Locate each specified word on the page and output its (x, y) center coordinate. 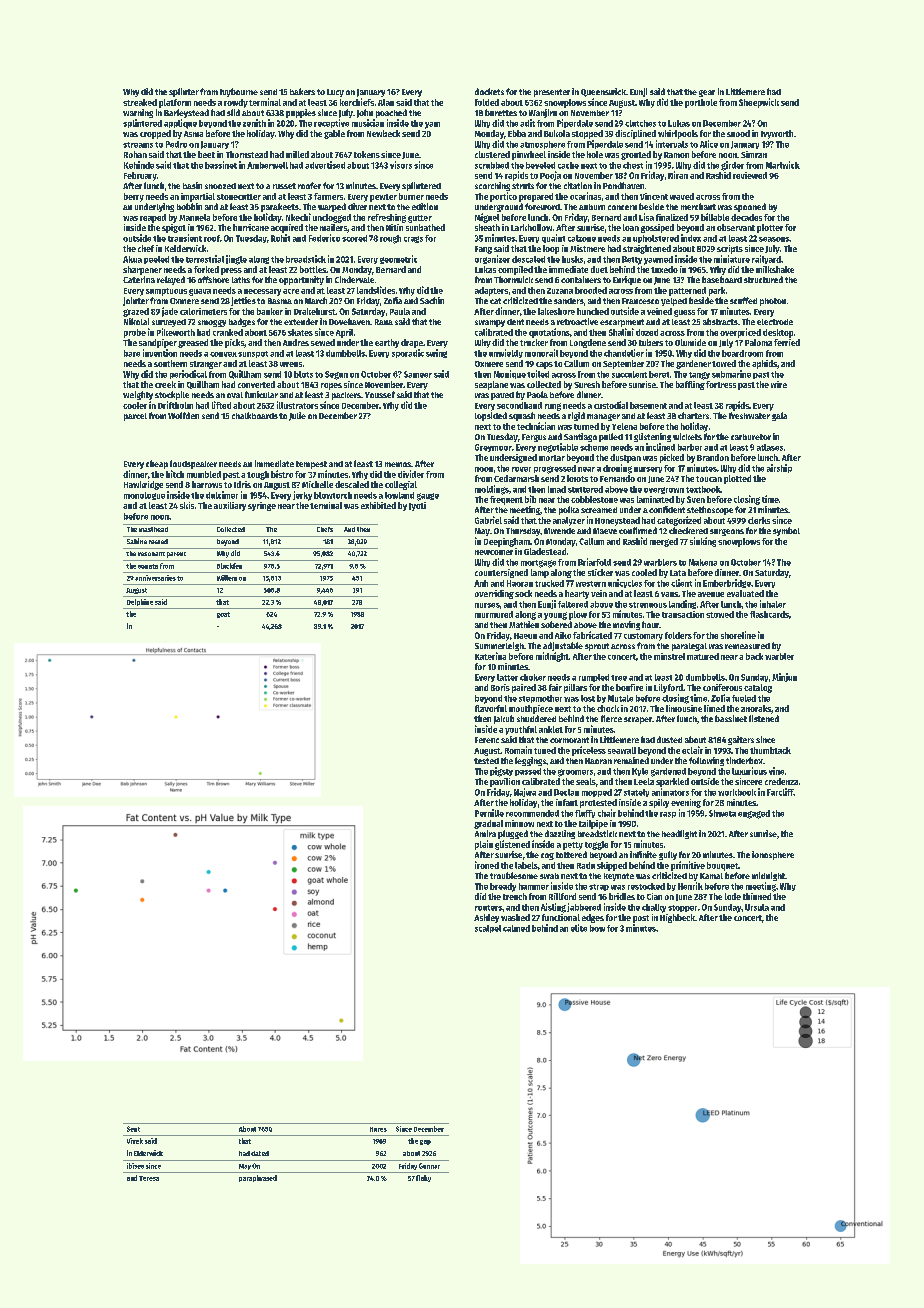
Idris (242, 484)
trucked (549, 583)
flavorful (491, 708)
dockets (489, 91)
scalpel (488, 929)
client (681, 583)
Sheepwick (759, 103)
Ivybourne (239, 92)
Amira (485, 833)
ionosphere (773, 855)
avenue (711, 594)
